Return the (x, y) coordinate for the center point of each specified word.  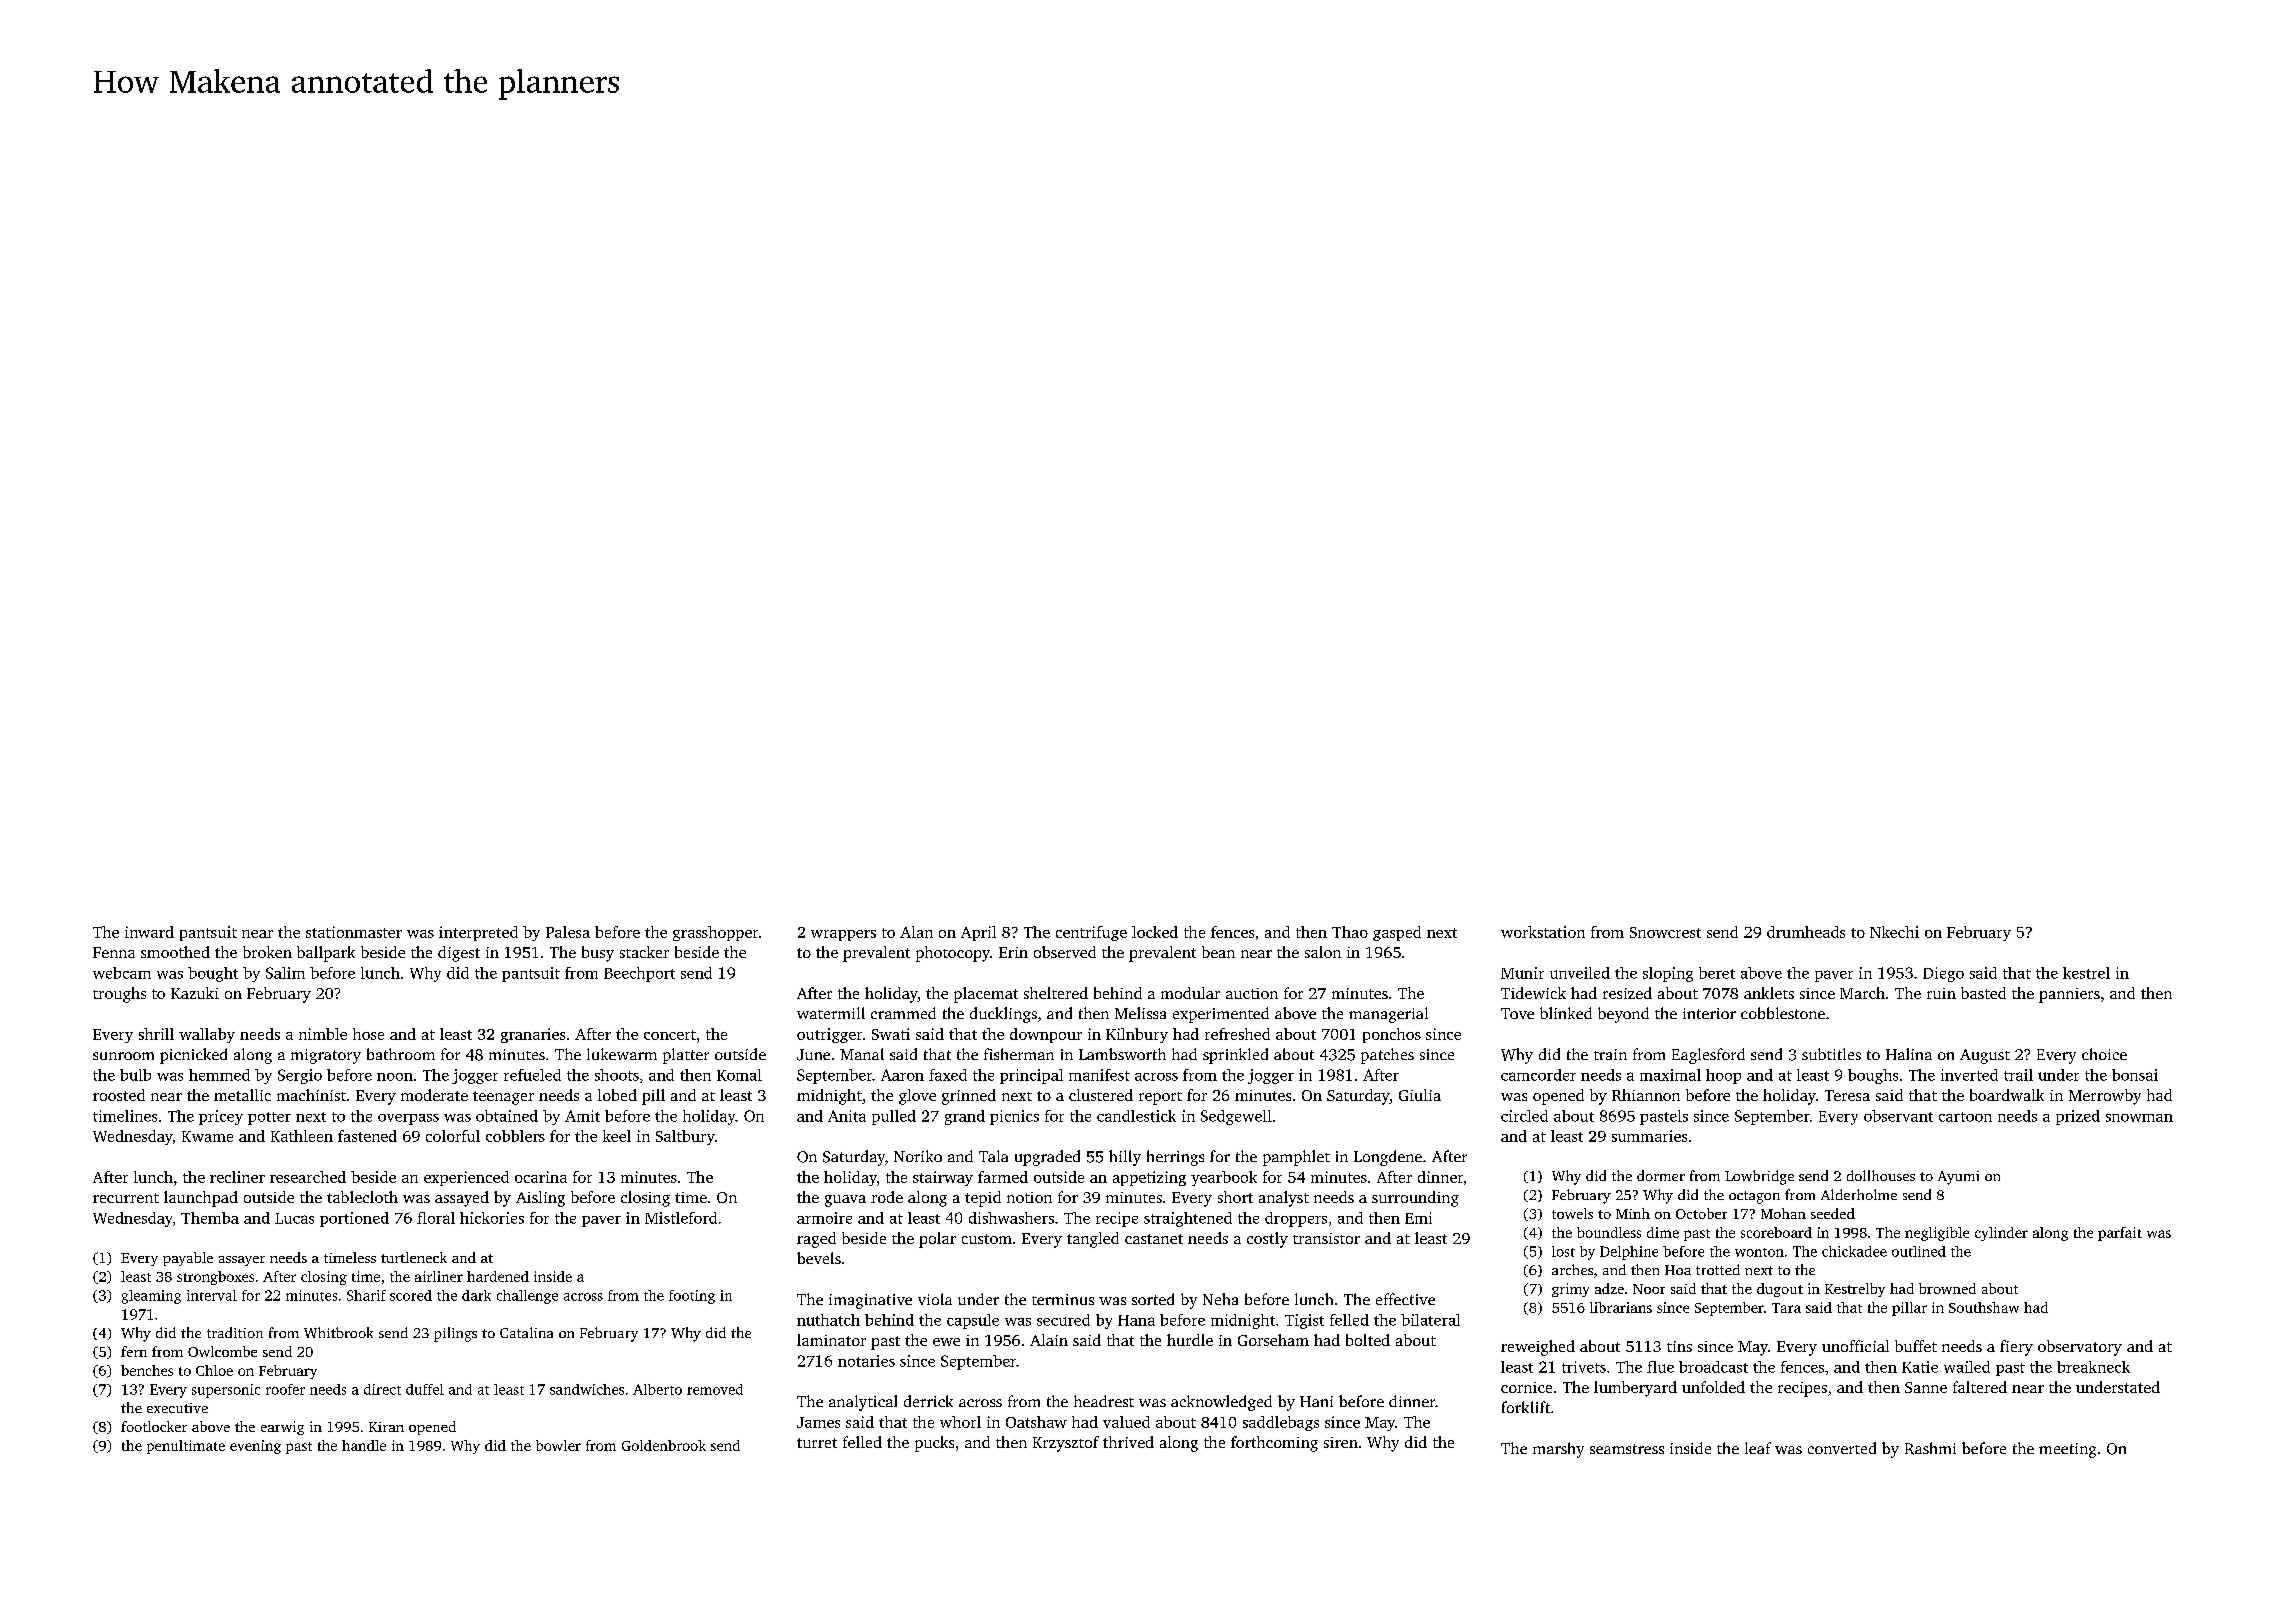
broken (267, 952)
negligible (1937, 1234)
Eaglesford (1708, 1056)
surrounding (1415, 1199)
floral (436, 1218)
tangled (1093, 1240)
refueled (532, 1075)
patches (1387, 1056)
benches (147, 1370)
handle (364, 1445)
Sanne (1926, 1387)
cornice (1526, 1387)
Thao (1350, 932)
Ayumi (1958, 1178)
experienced (466, 1178)
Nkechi (1894, 932)
